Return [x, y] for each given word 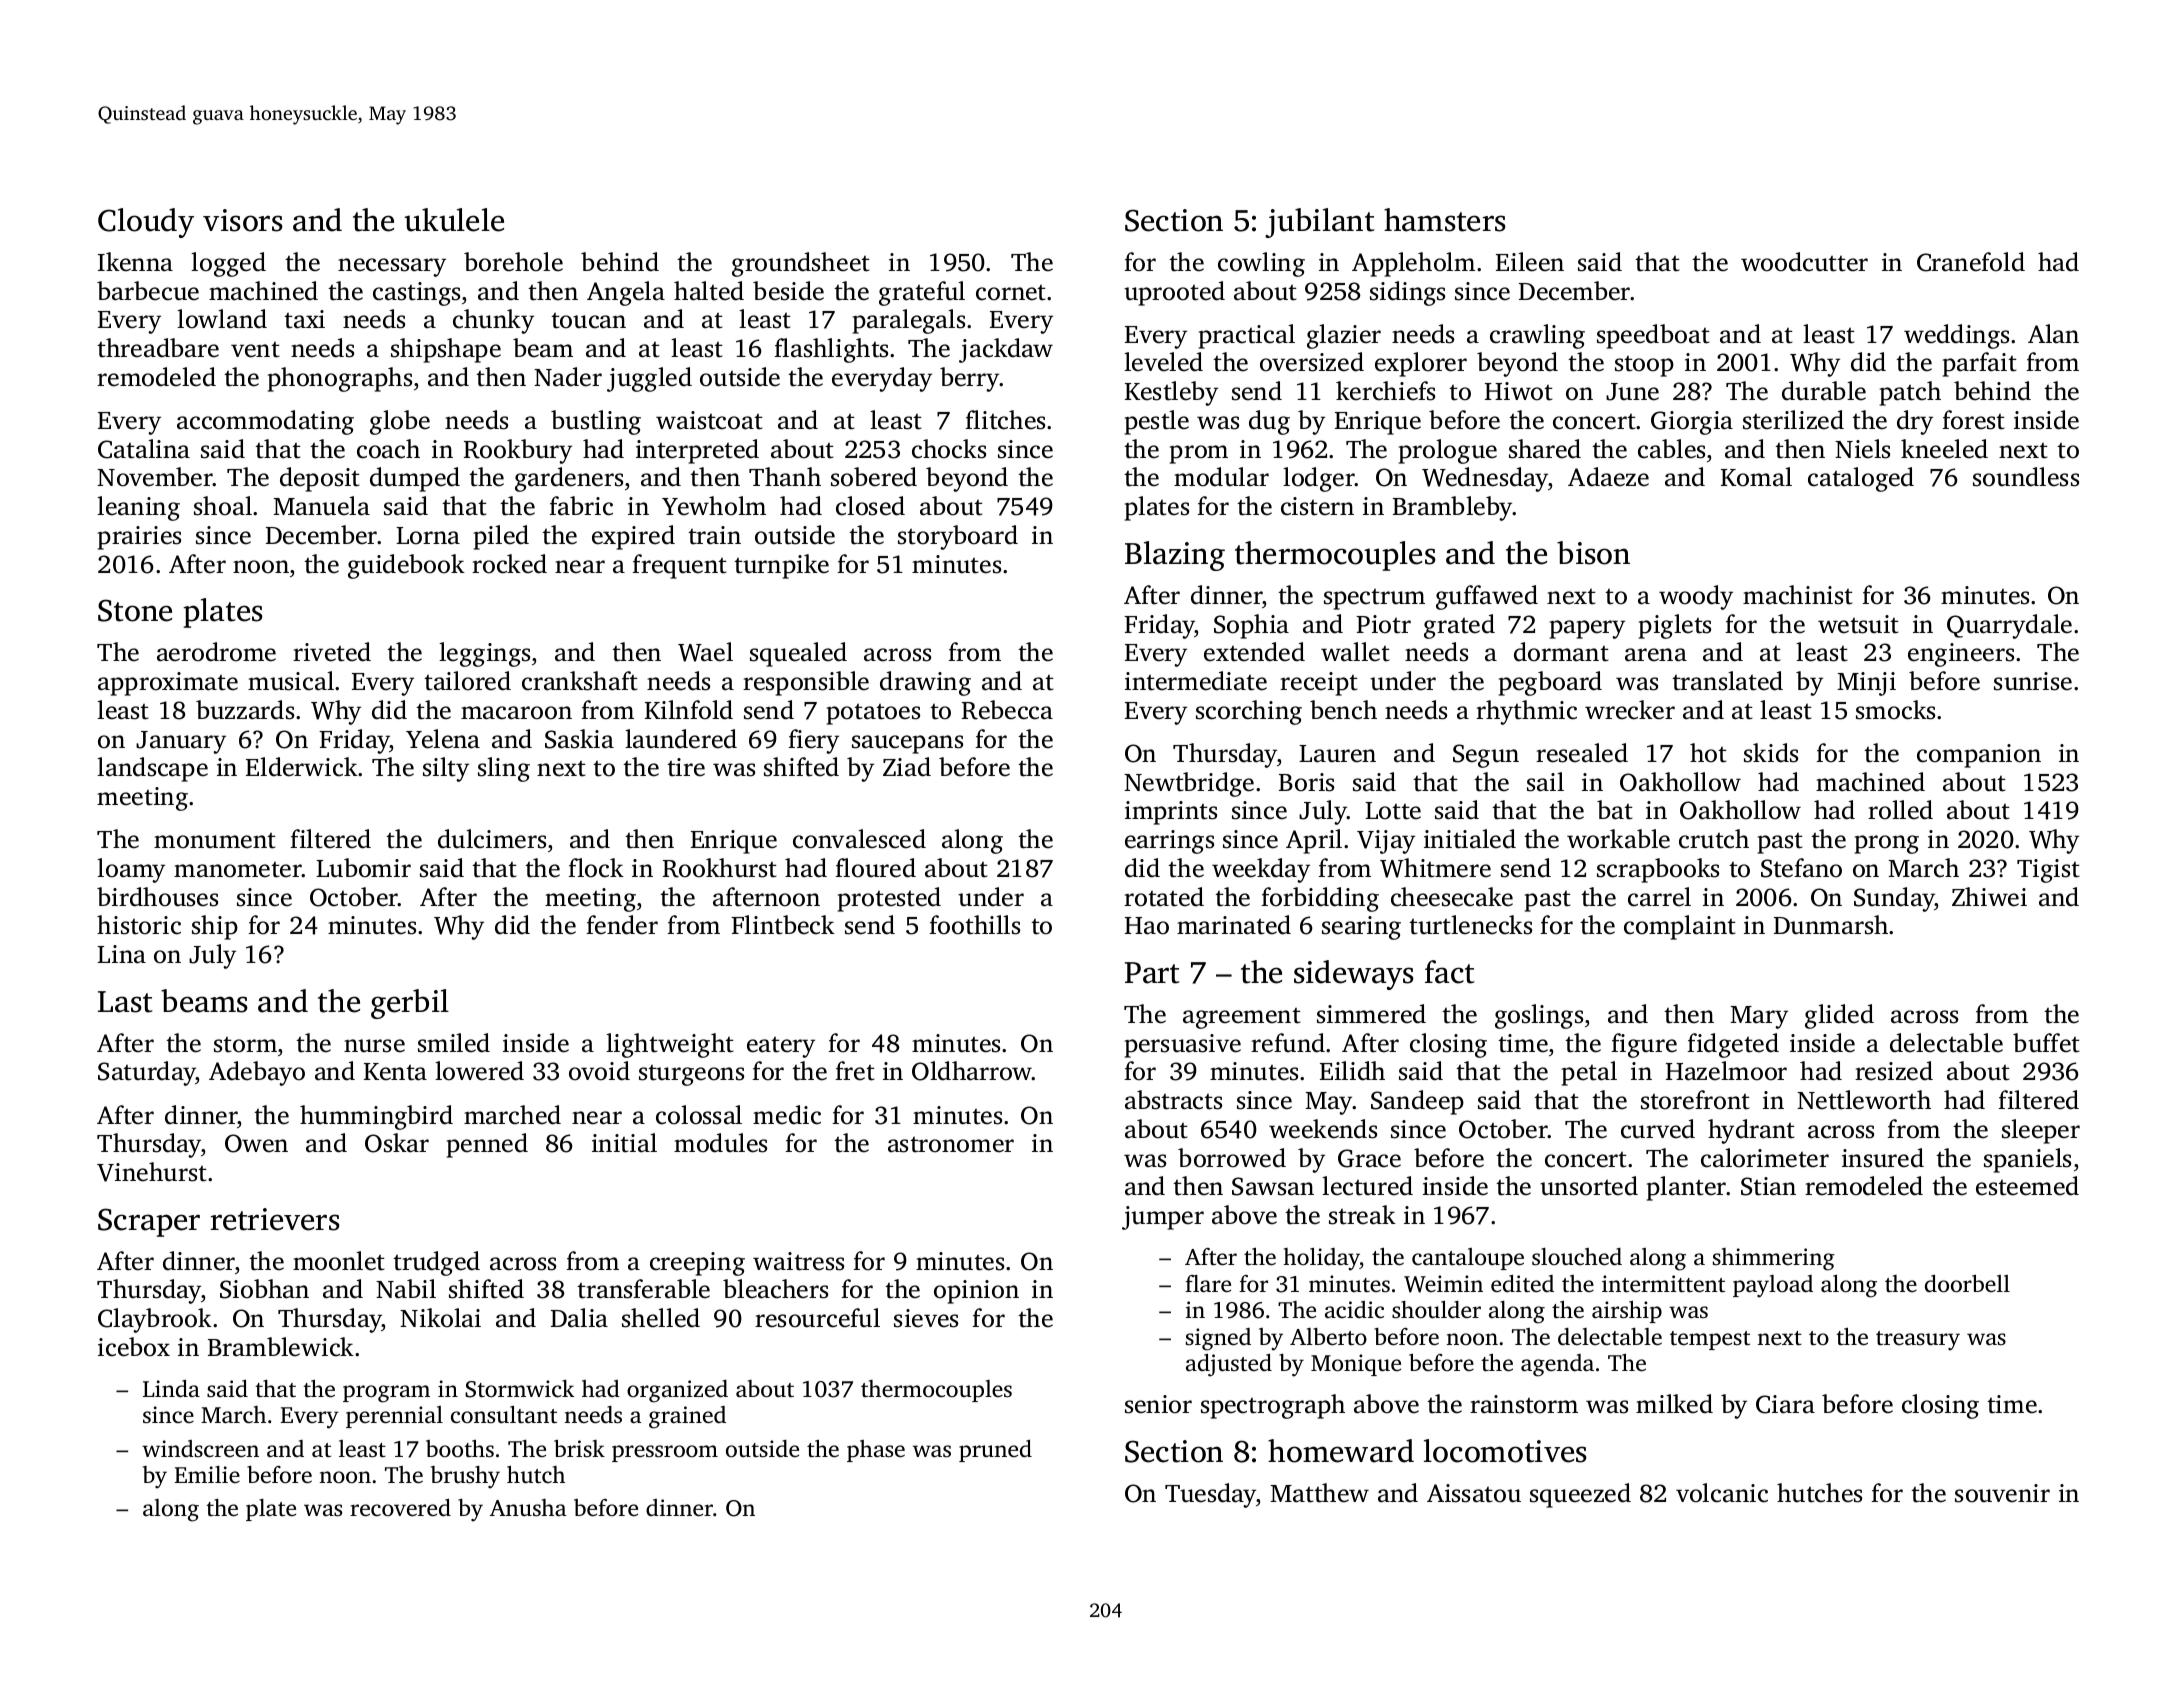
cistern [1317, 506]
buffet [2046, 1043]
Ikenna [135, 262]
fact [1450, 972]
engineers [1961, 655]
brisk [579, 1448]
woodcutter [1804, 262]
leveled [1163, 362]
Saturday [147, 1073]
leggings [484, 654]
